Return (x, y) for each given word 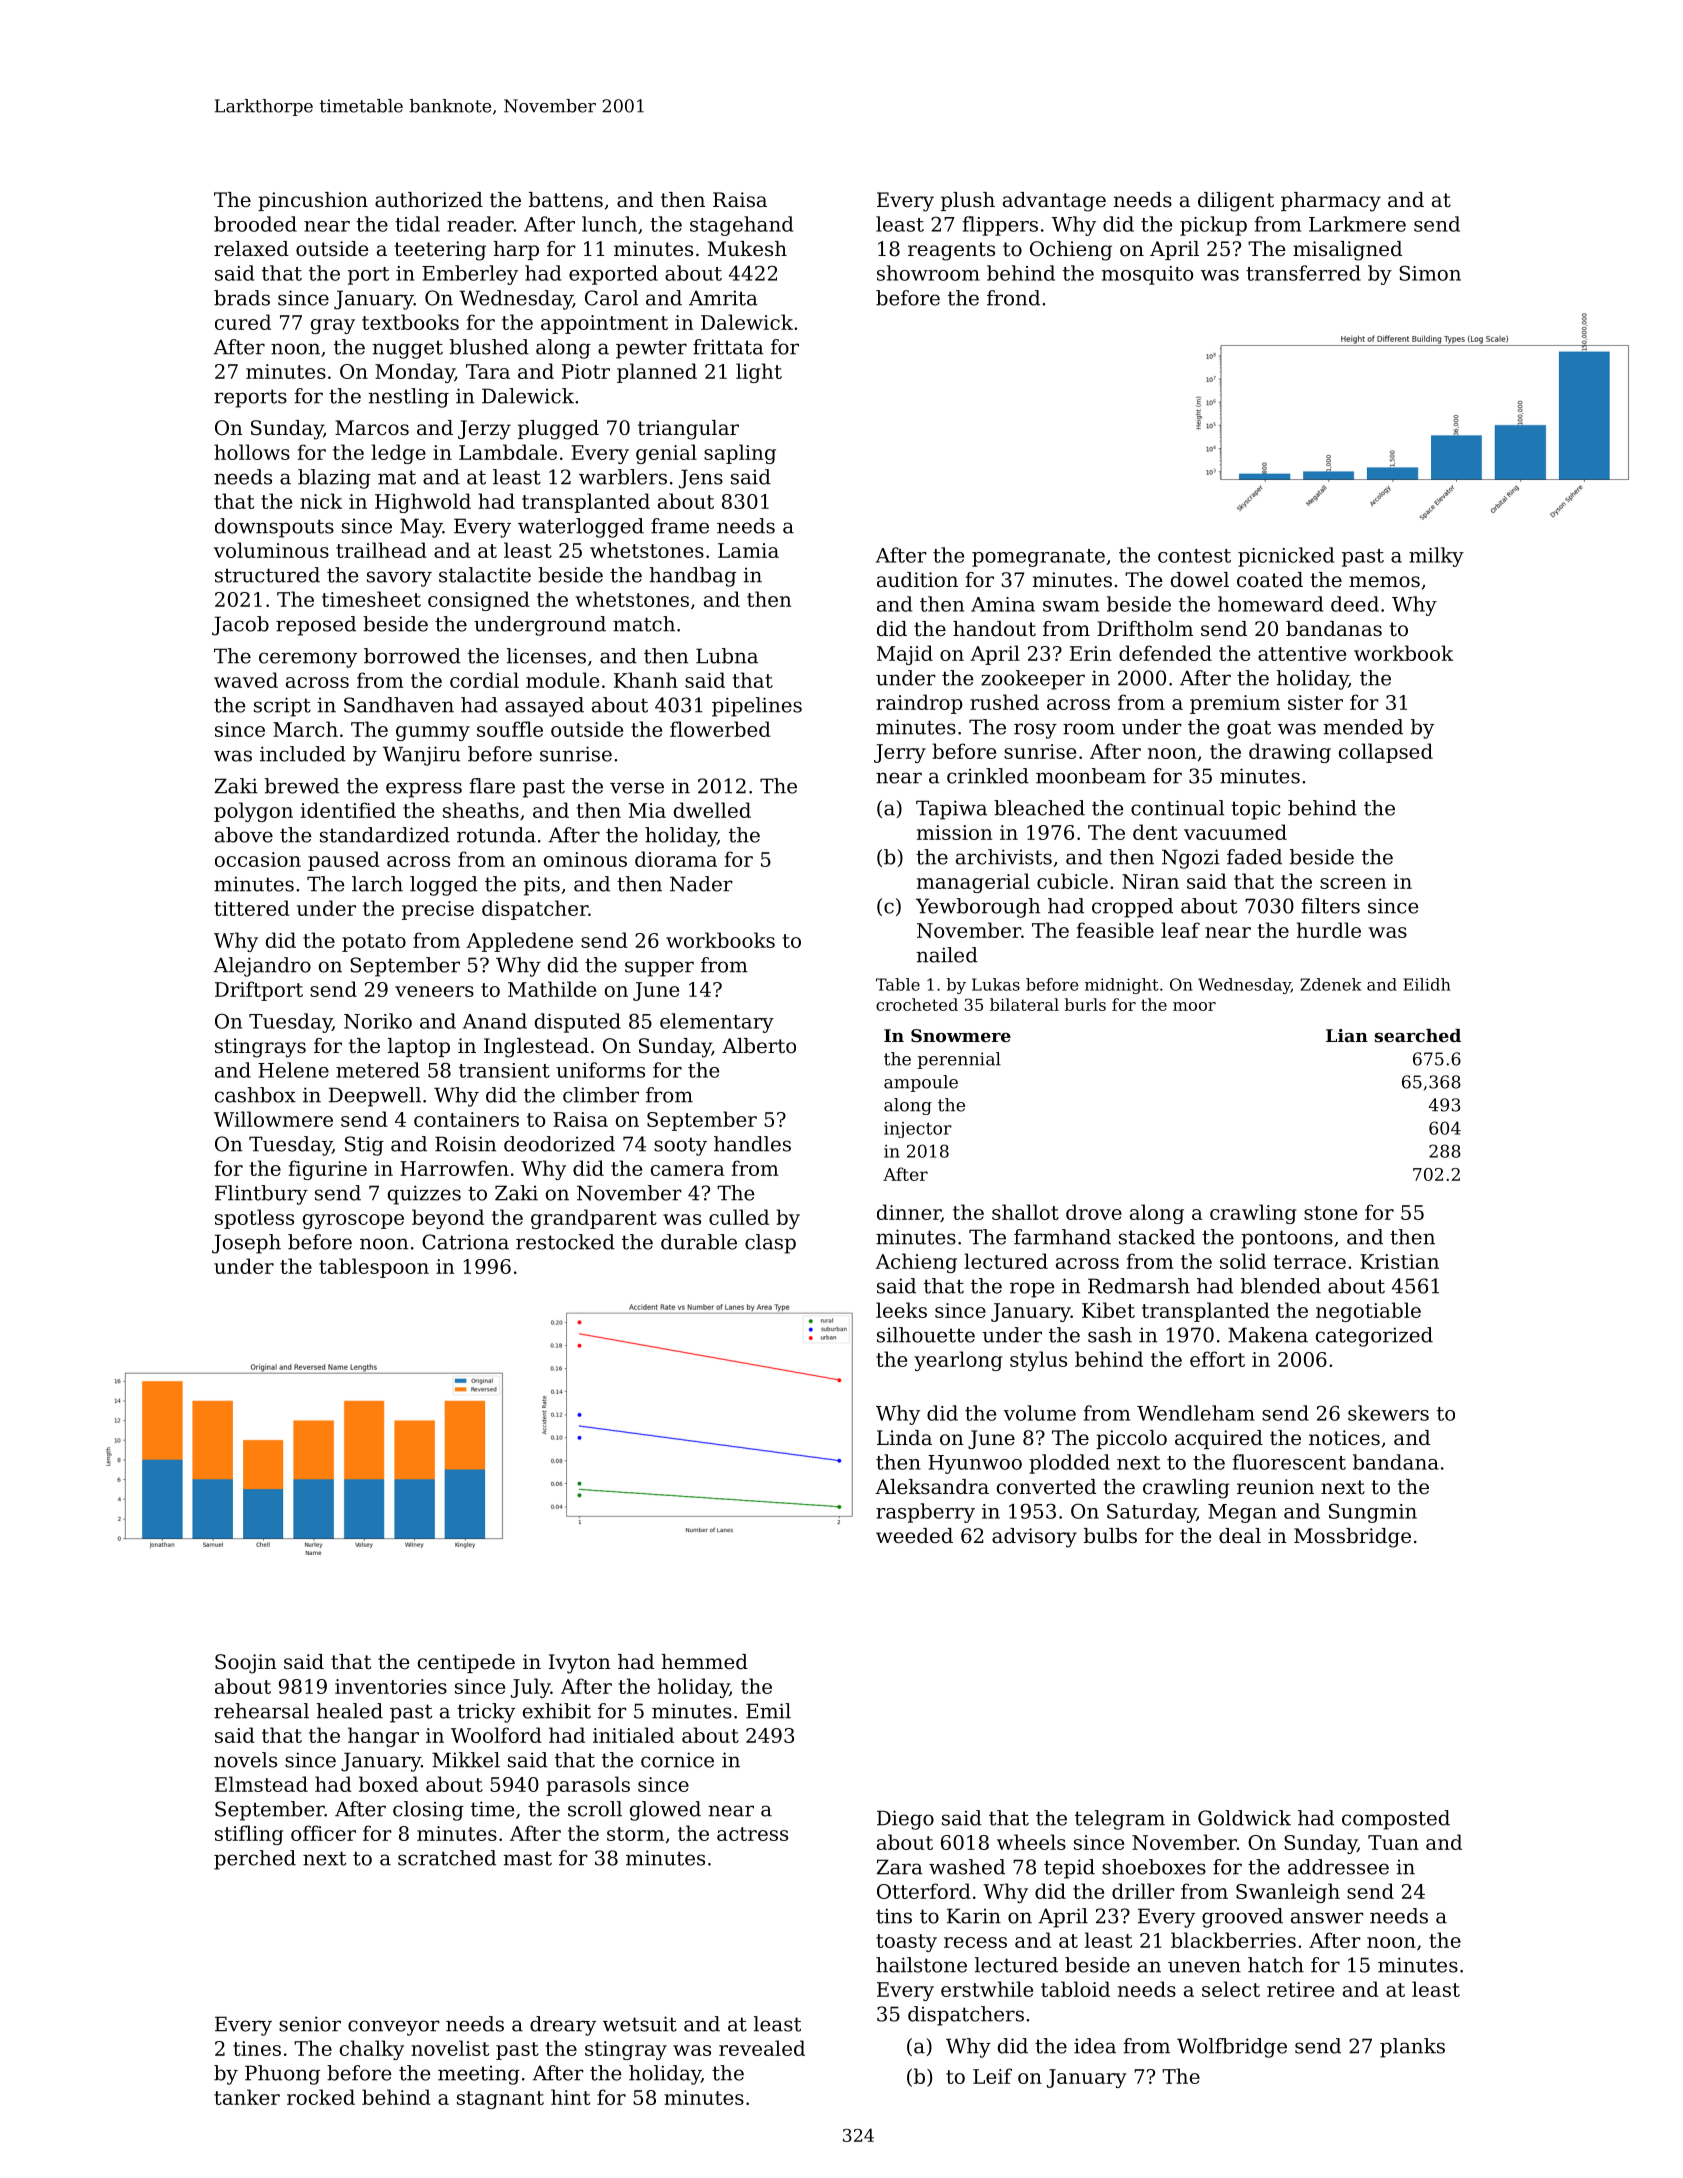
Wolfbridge (1232, 2048)
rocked (321, 2097)
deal (1240, 1535)
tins (894, 1916)
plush (968, 201)
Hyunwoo (975, 1464)
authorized (429, 200)
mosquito (1147, 275)
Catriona (465, 1242)
